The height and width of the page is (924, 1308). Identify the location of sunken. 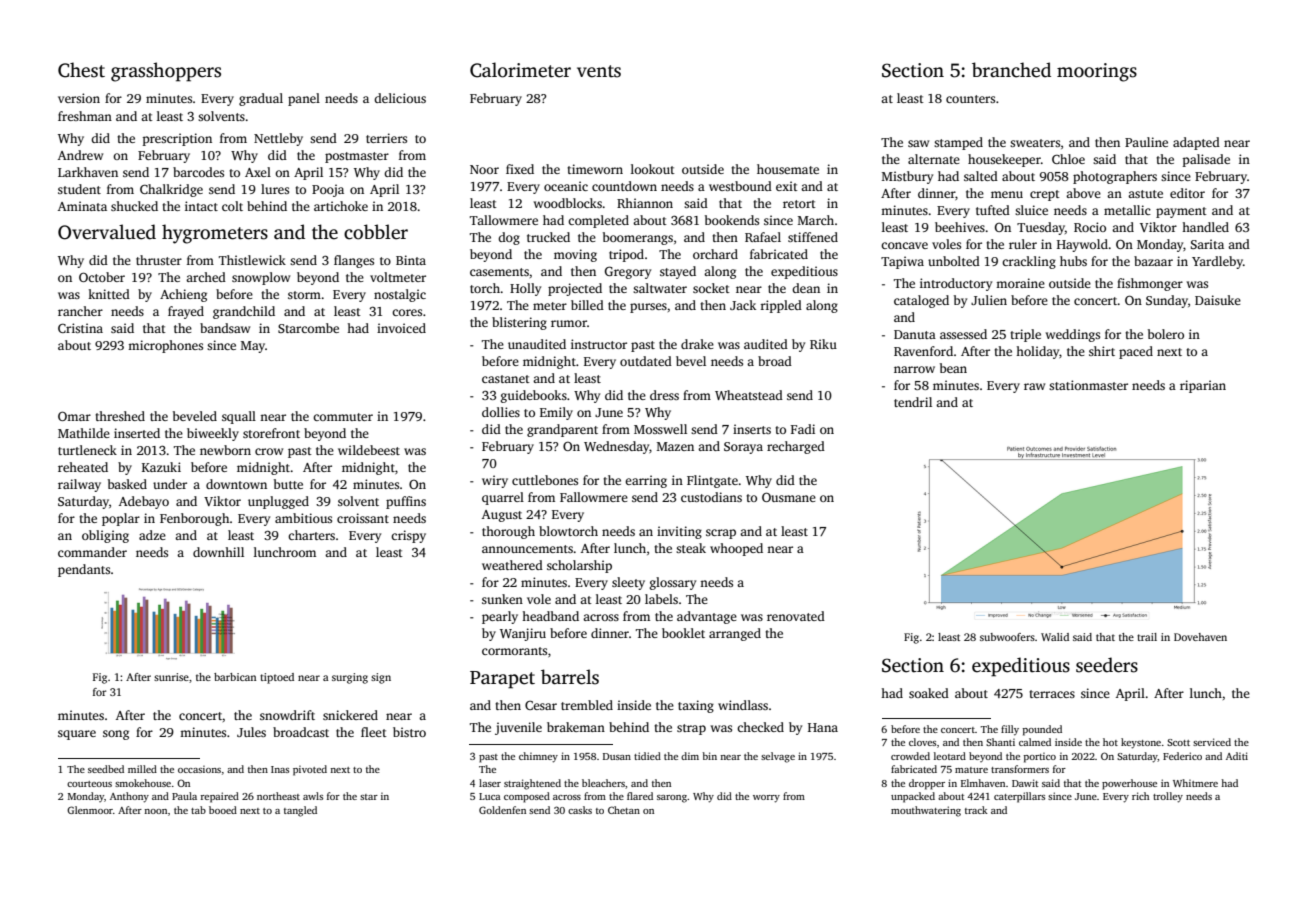
(502, 599).
